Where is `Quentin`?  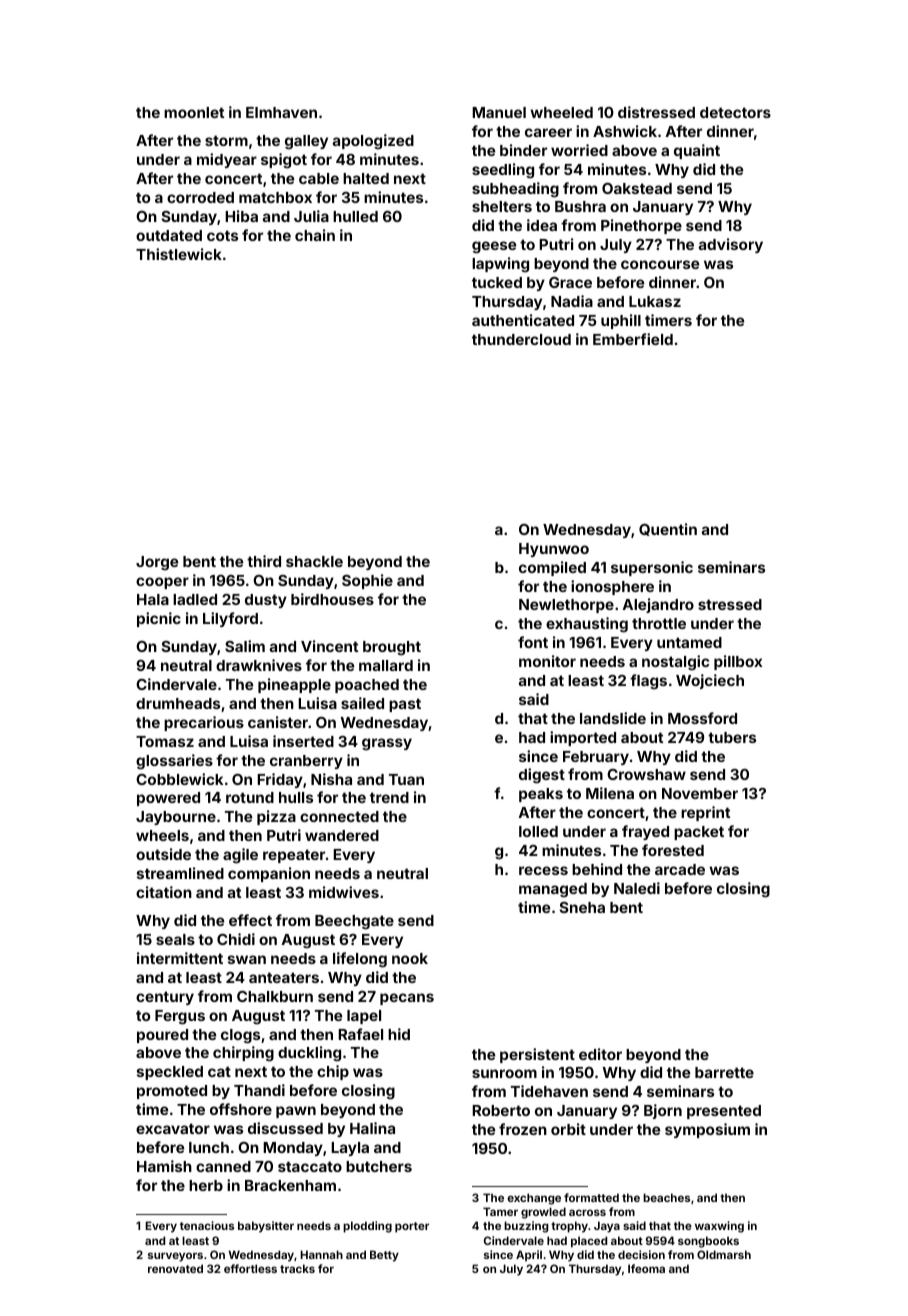
Quentin is located at coordinates (668, 529).
